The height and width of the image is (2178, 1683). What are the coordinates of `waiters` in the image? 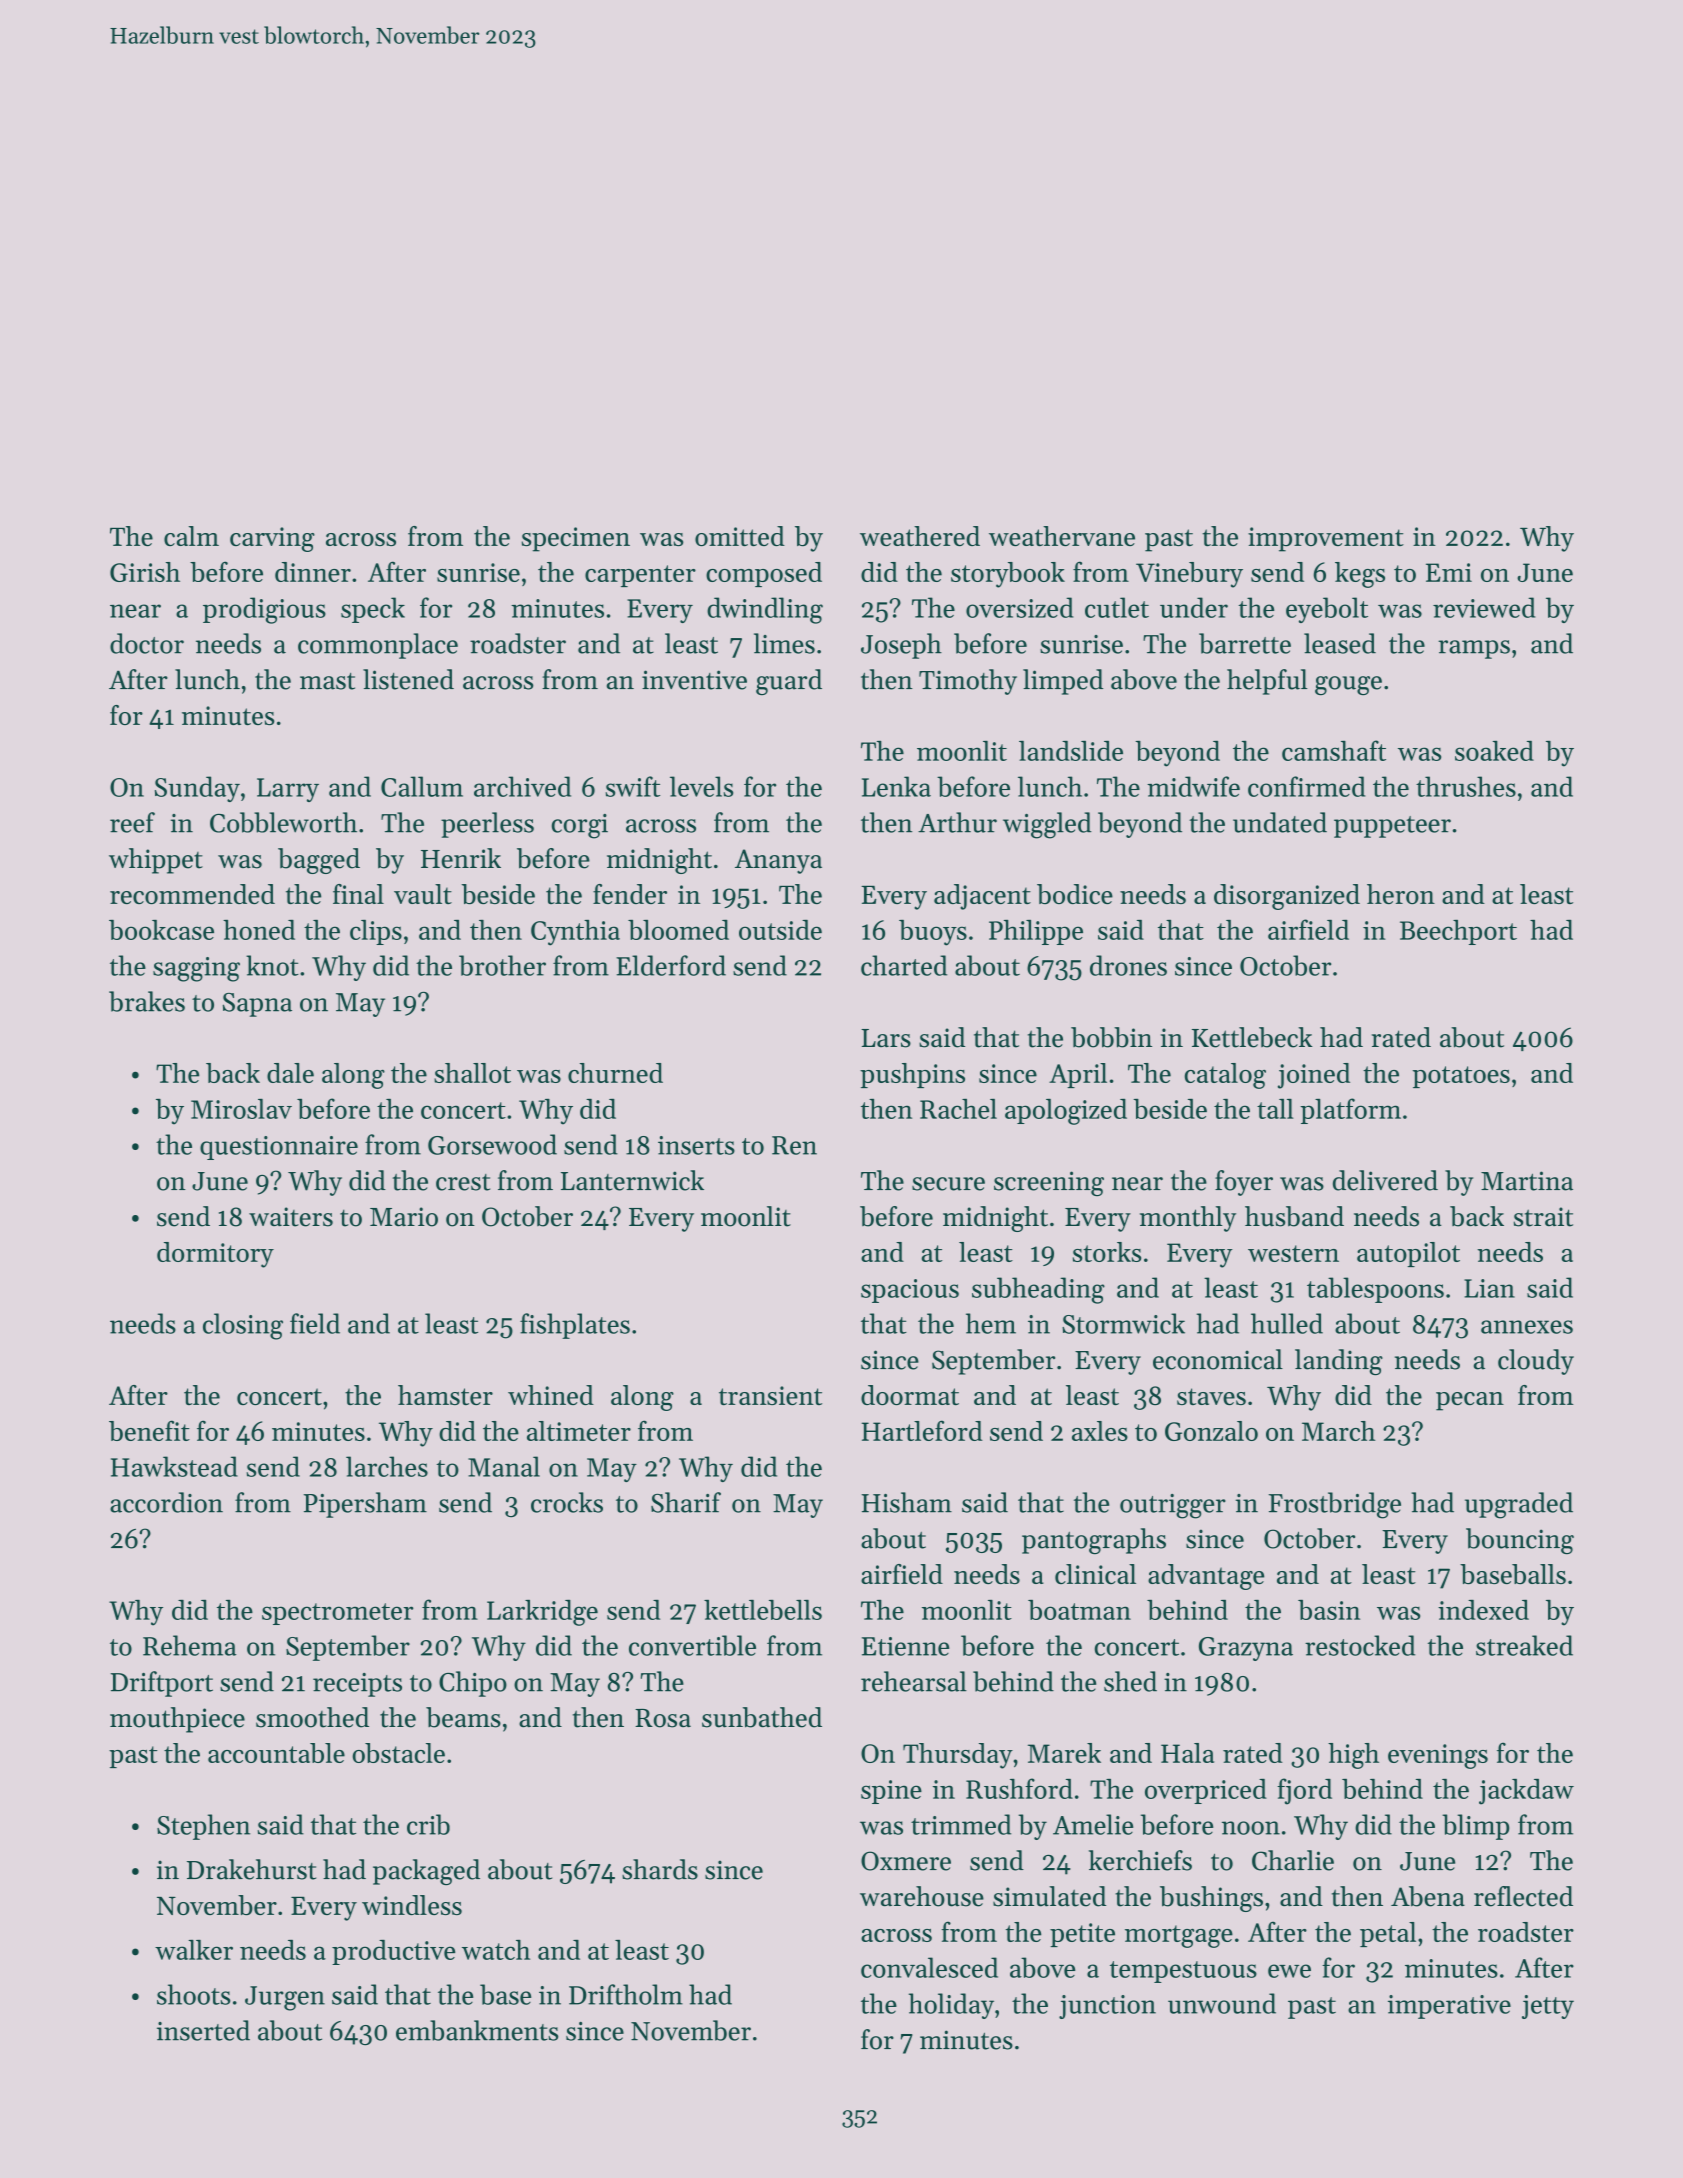 It's located at (291, 1217).
